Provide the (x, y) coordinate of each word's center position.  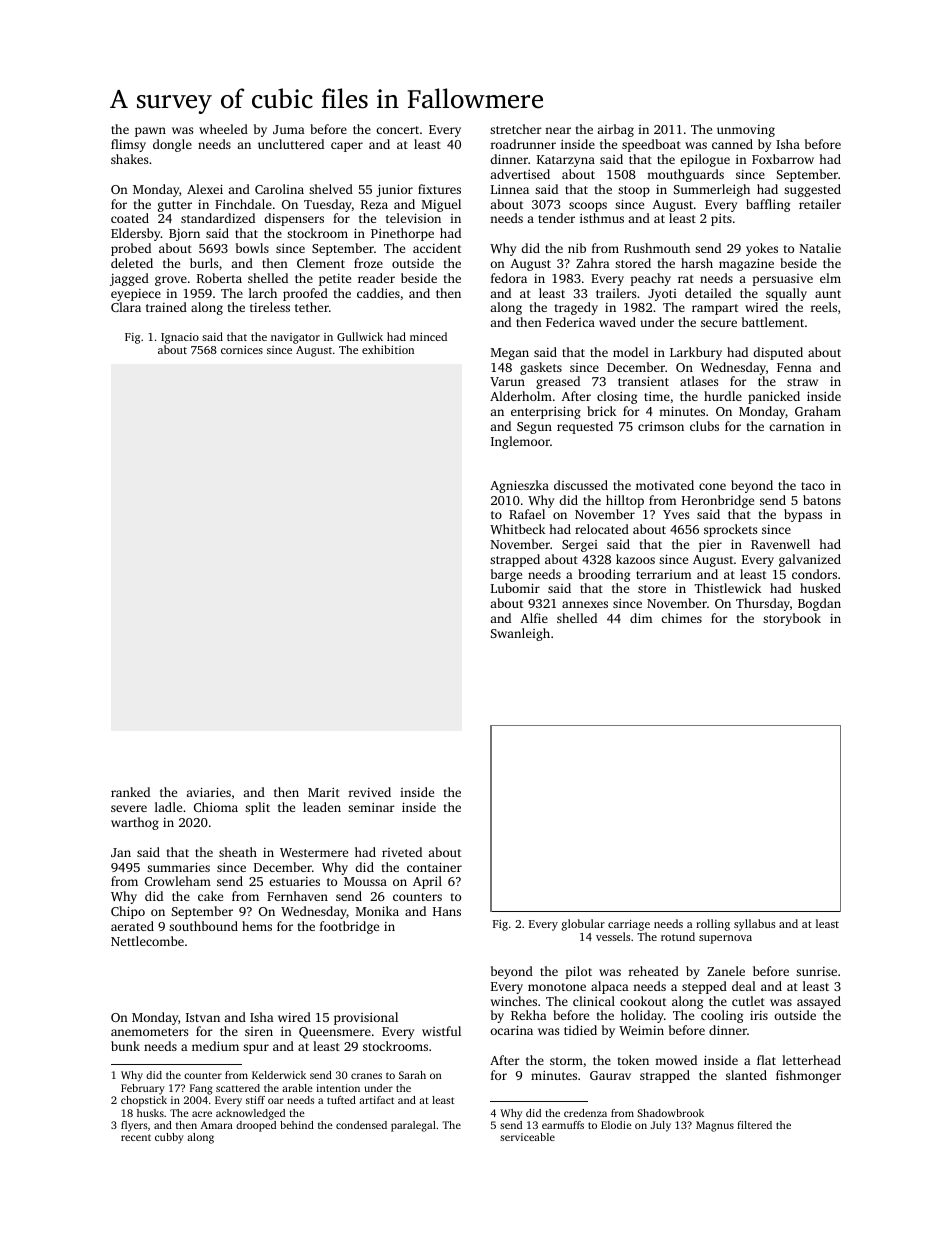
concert (397, 130)
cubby (169, 1138)
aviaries (208, 792)
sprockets (730, 530)
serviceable (527, 1137)
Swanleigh (520, 634)
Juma (289, 129)
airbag (615, 130)
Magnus (715, 1126)
